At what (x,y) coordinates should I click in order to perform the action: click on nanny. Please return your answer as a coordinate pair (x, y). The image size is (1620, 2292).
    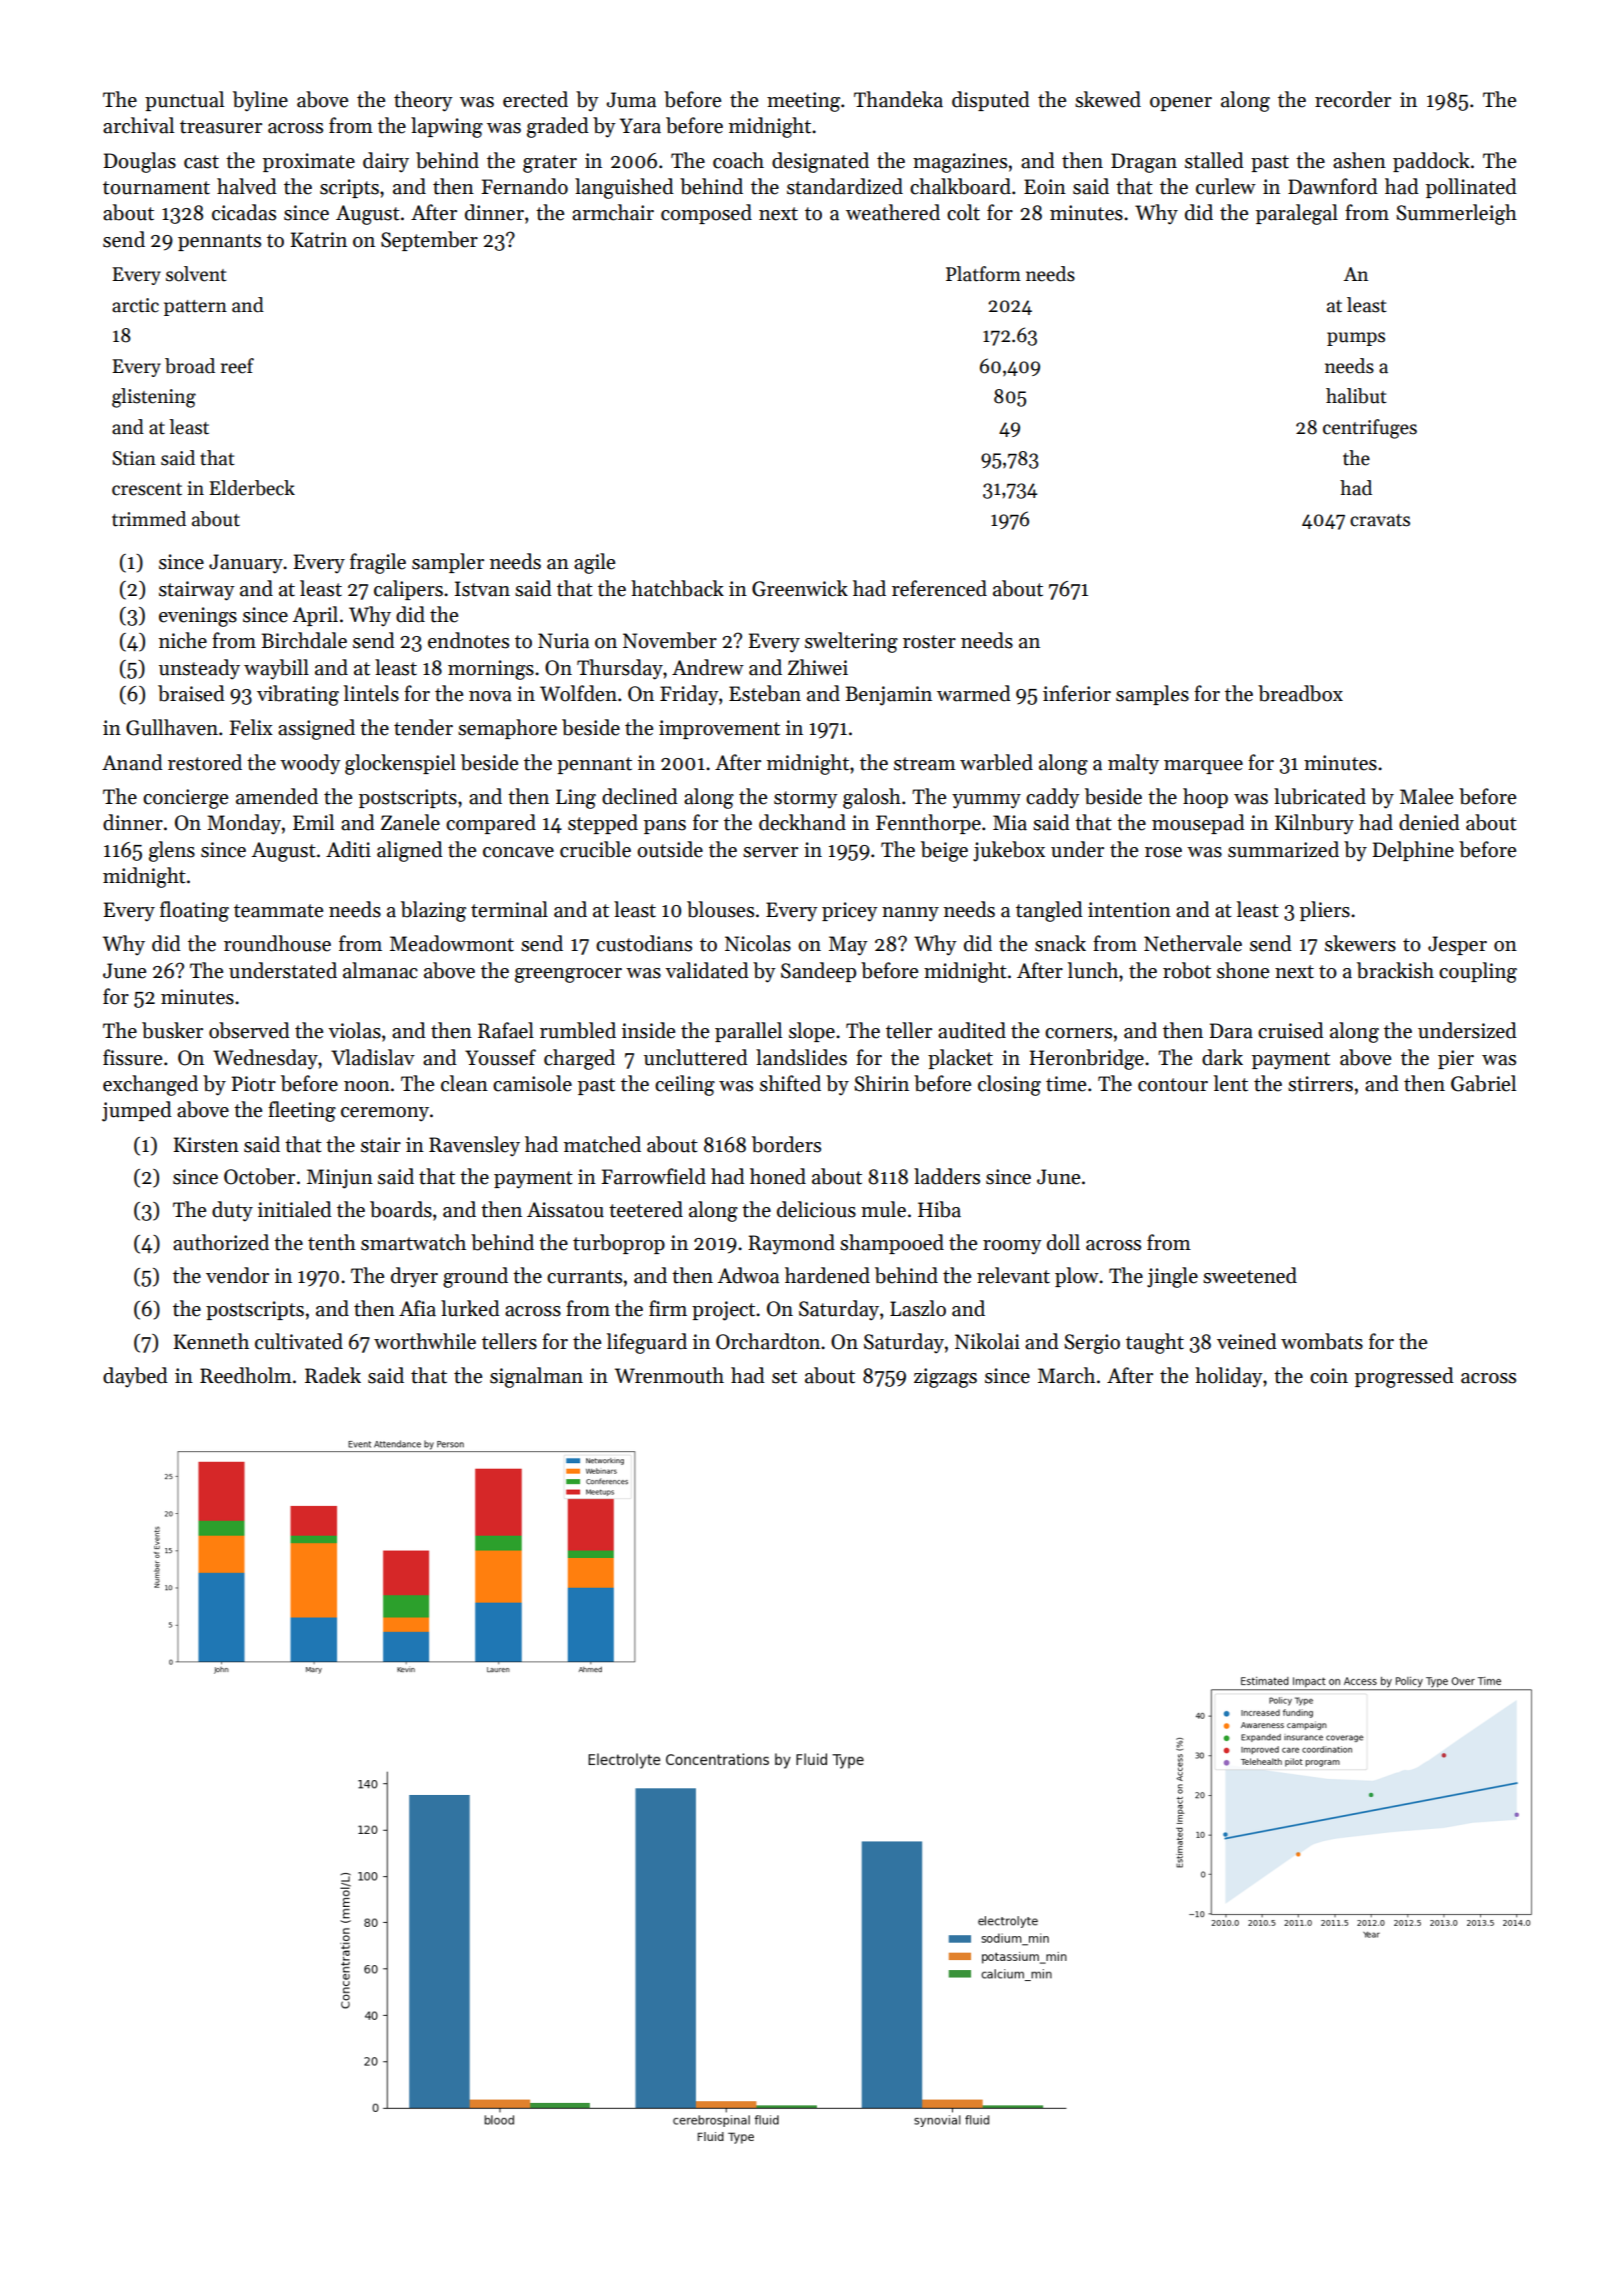
    Looking at the image, I should click on (910, 914).
